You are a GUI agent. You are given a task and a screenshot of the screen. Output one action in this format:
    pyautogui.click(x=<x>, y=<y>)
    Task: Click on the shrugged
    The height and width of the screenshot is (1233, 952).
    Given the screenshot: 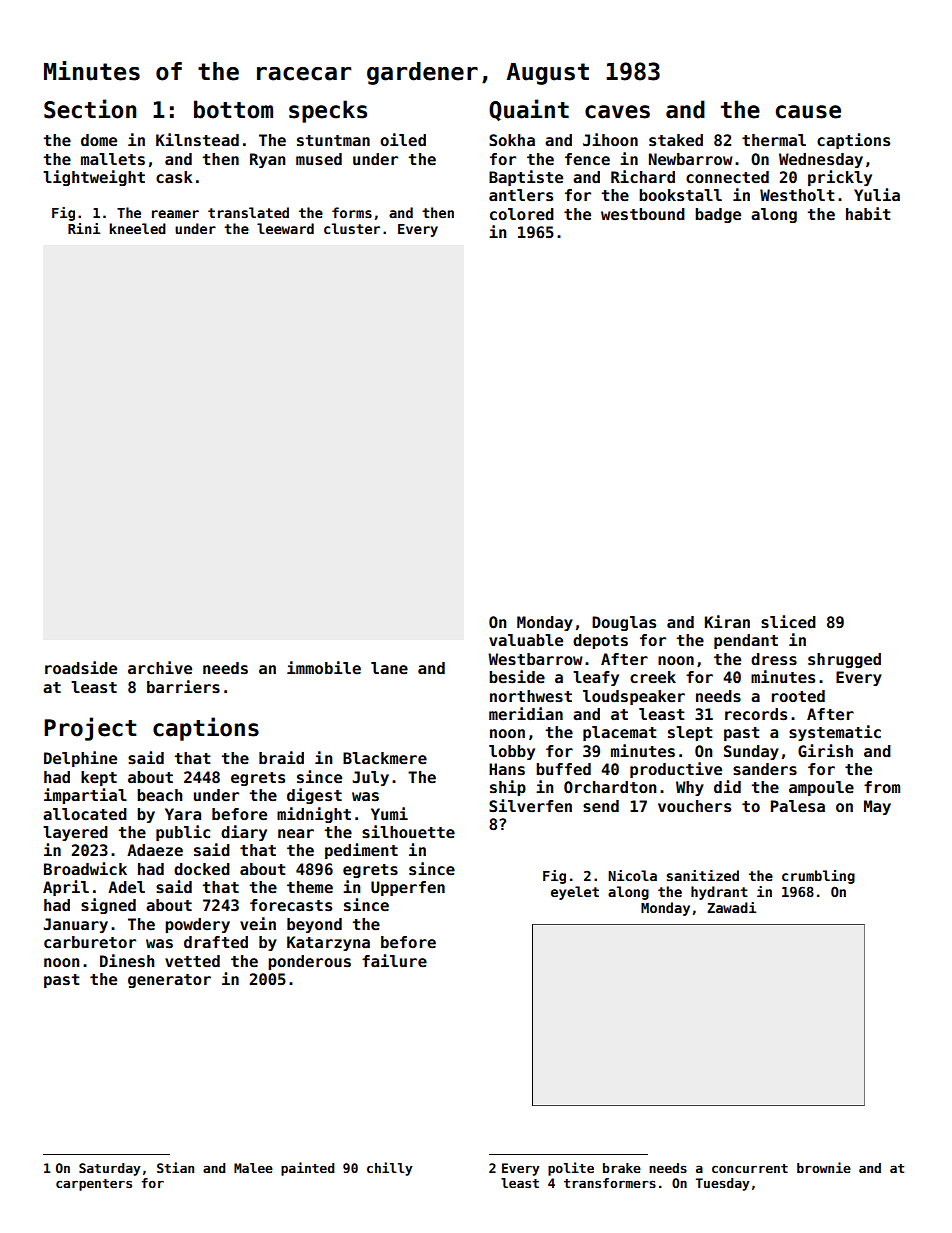 What is the action you would take?
    pyautogui.click(x=844, y=660)
